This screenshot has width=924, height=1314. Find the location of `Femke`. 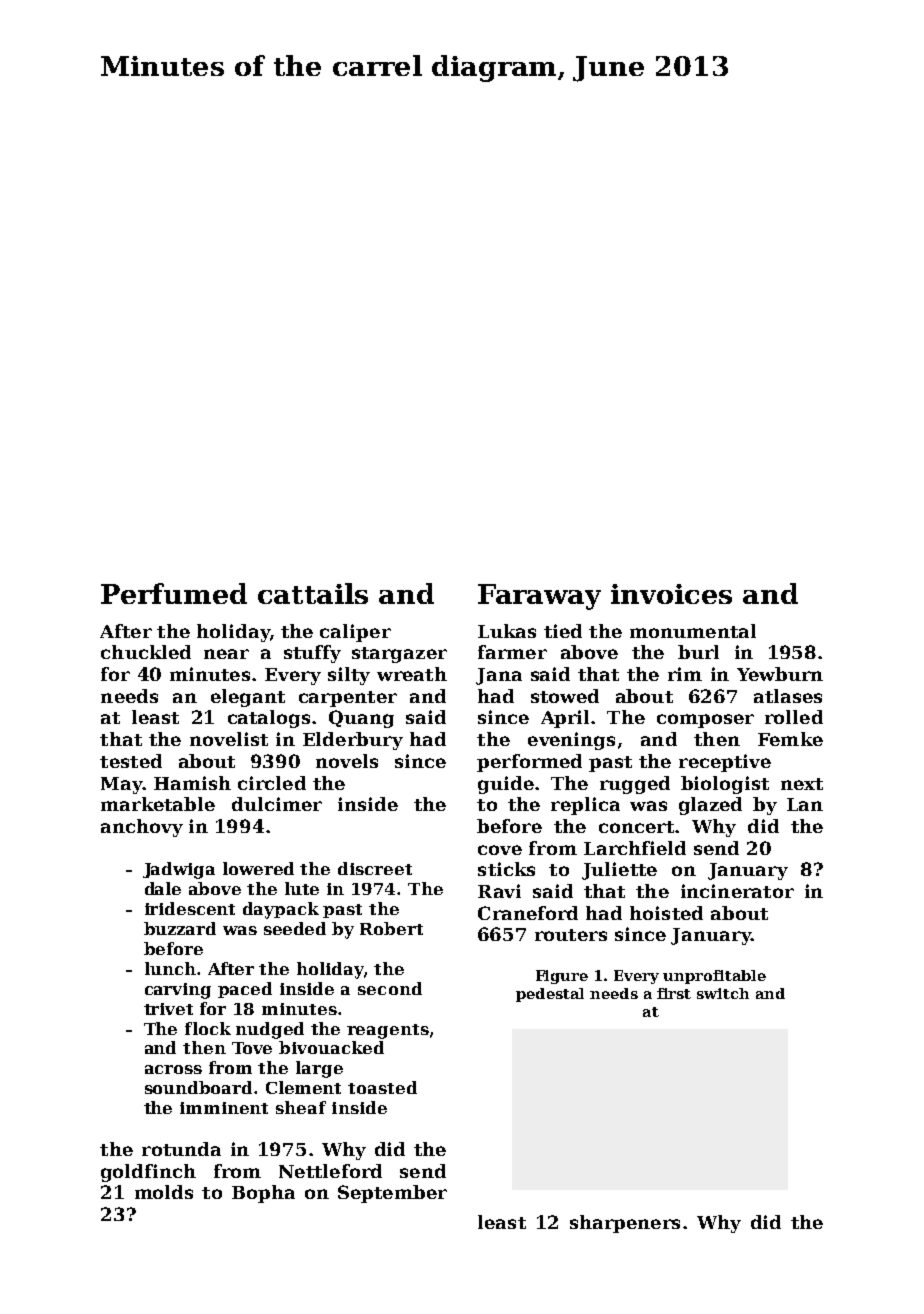

Femke is located at coordinates (790, 739).
